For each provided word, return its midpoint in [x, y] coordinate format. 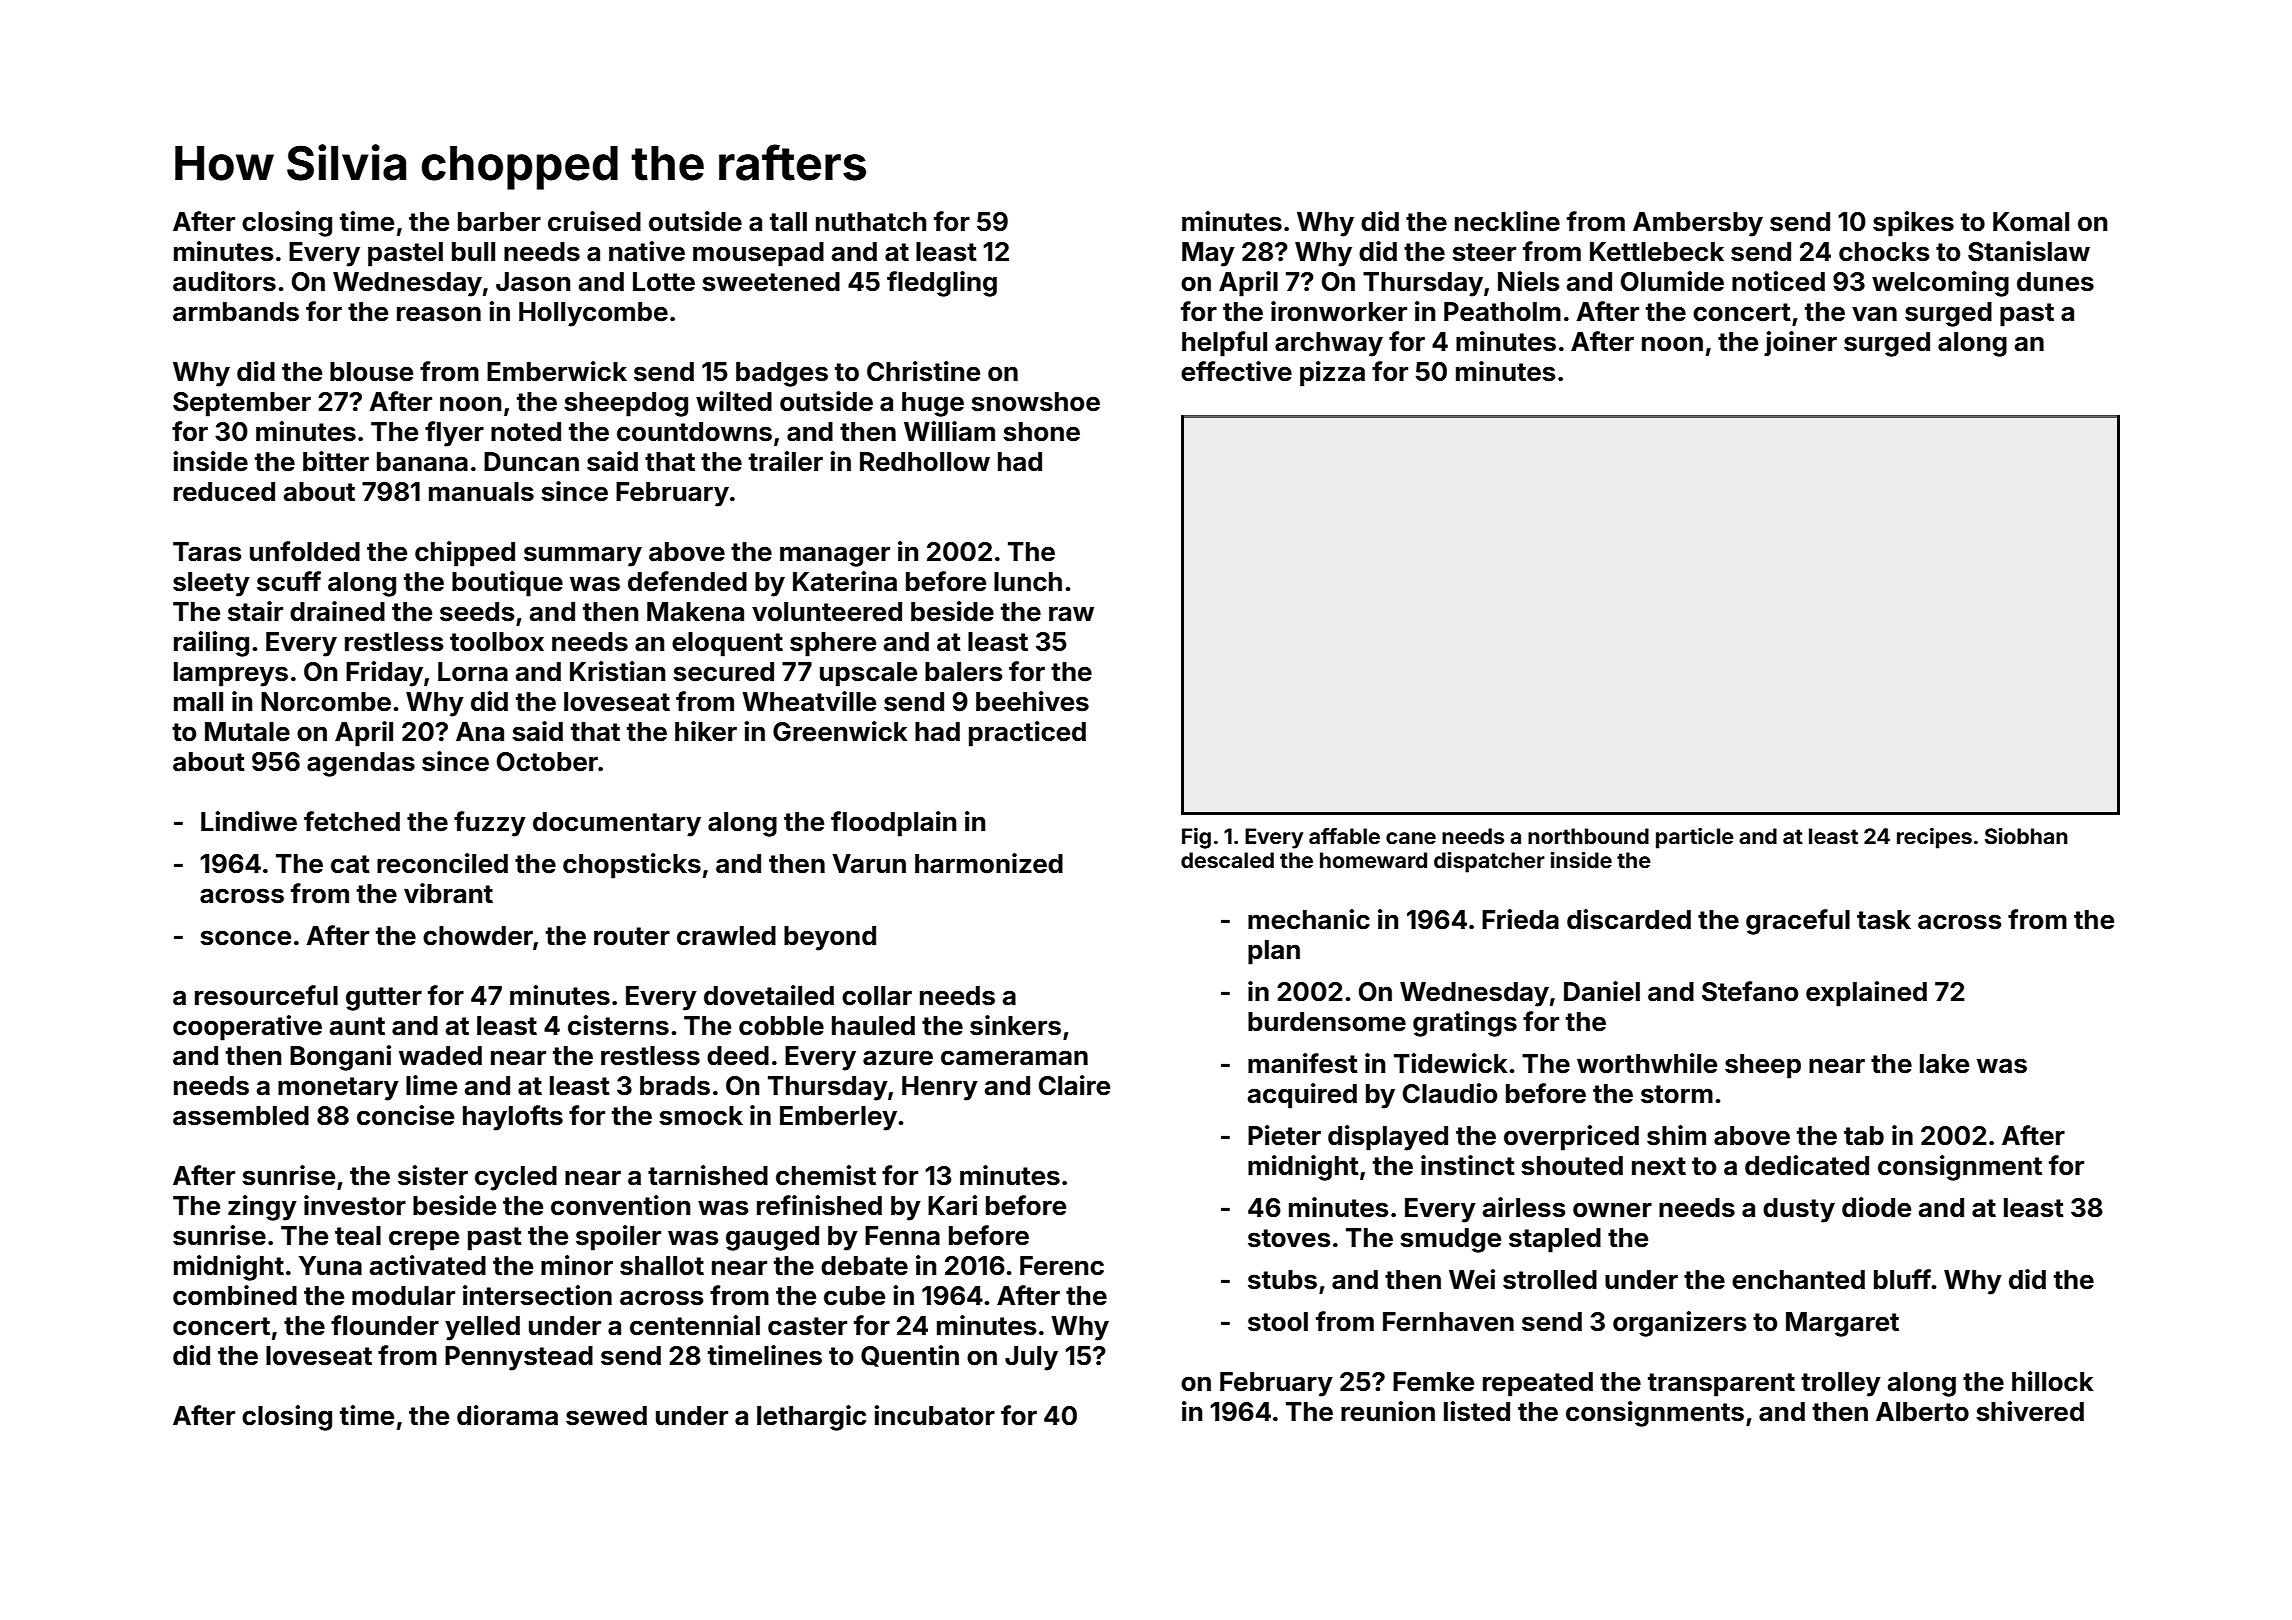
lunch [1028, 582]
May [1208, 254]
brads [675, 1086]
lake [1944, 1064]
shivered [2030, 1411]
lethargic [811, 1418]
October [547, 762]
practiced [1027, 734]
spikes [1913, 224]
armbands [236, 312]
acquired [1302, 1096]
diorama [507, 1415]
